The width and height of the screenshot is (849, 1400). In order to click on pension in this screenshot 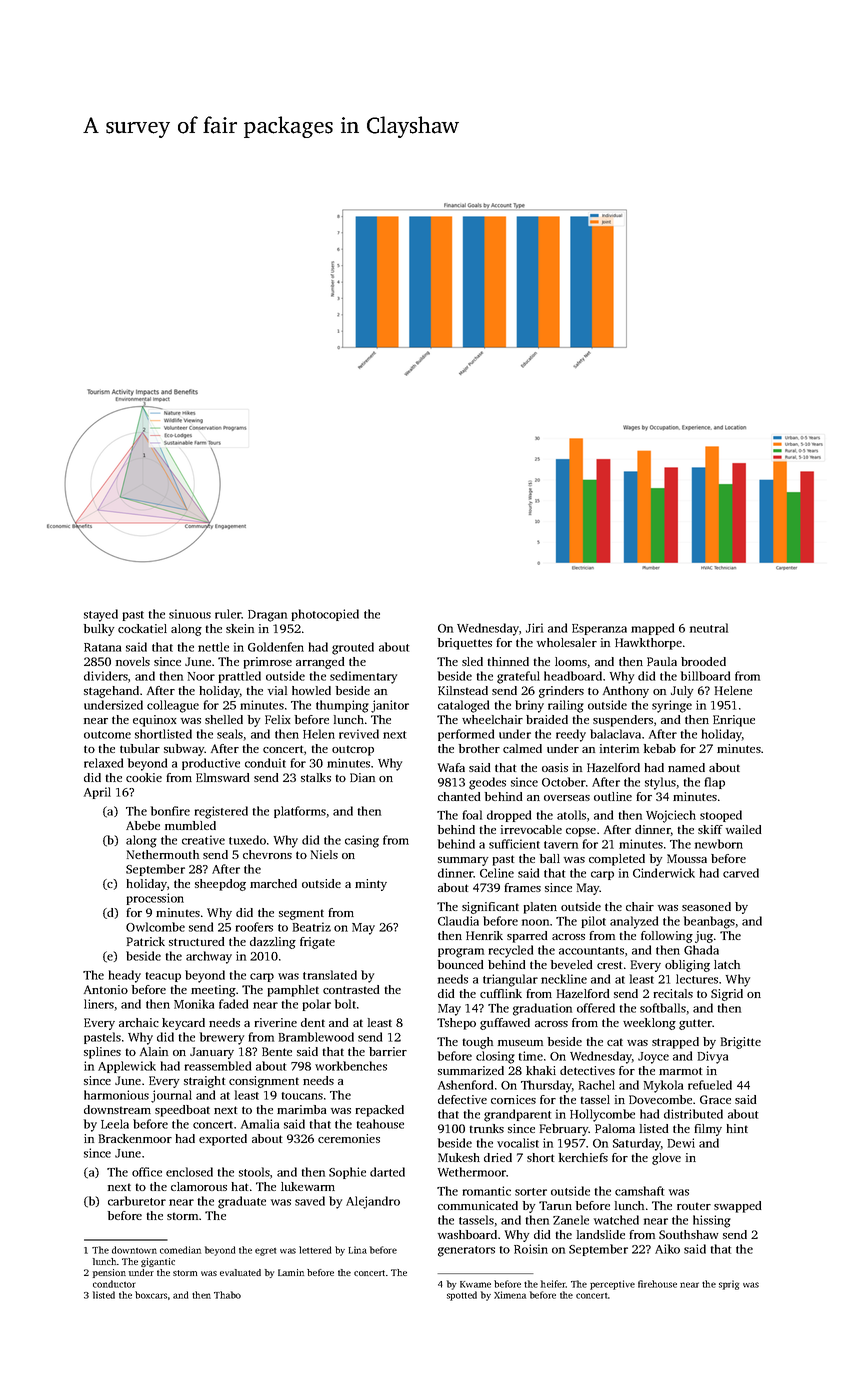, I will do `click(109, 1273)`.
